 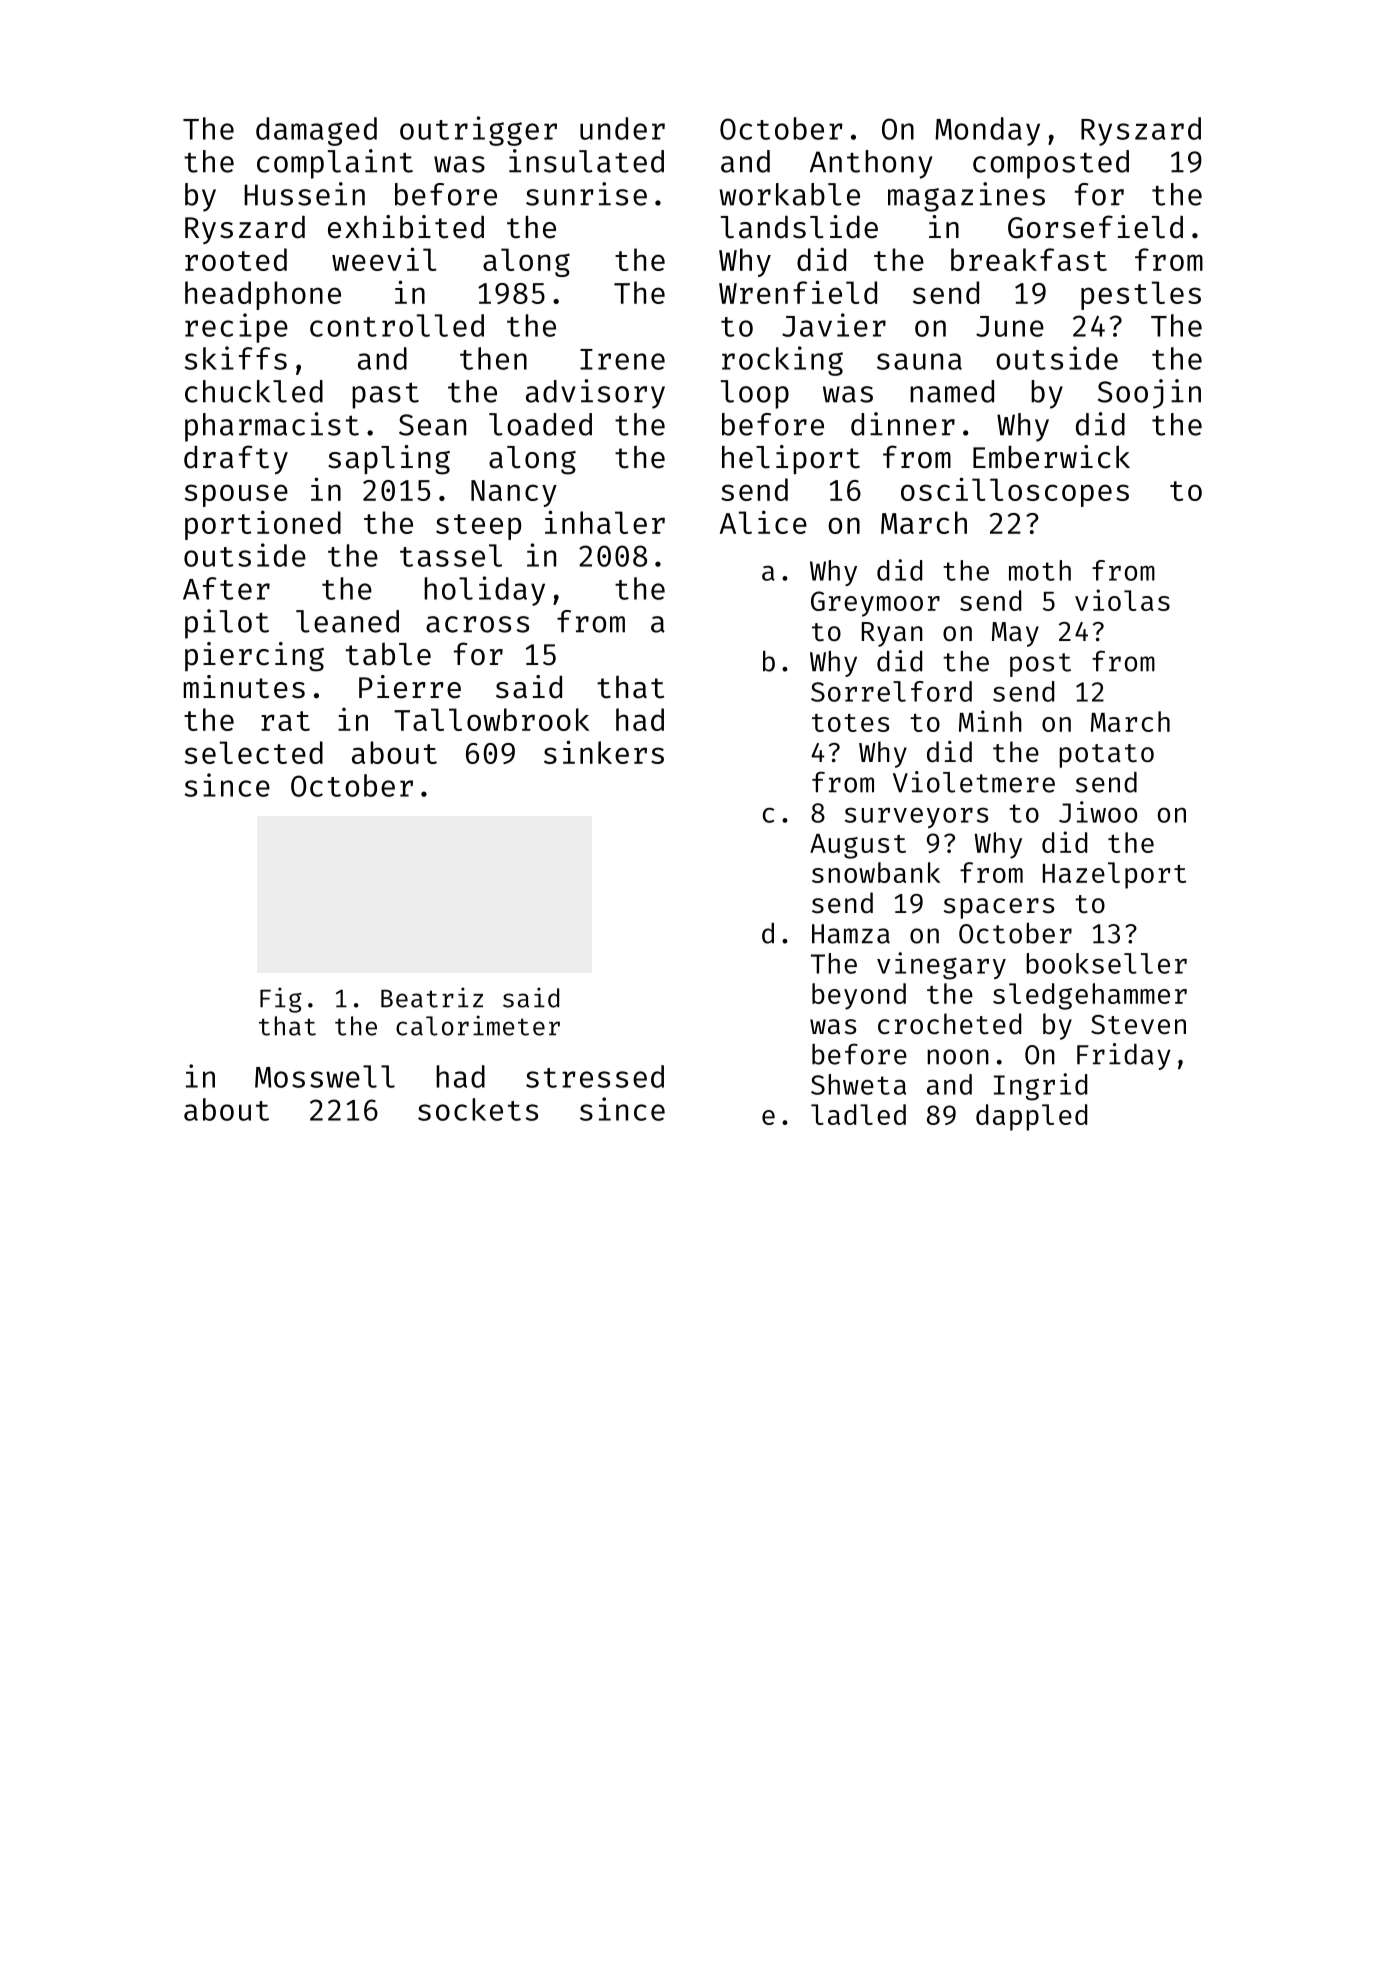 What do you see at coordinates (1031, 1117) in the image?
I see `dappled` at bounding box center [1031, 1117].
